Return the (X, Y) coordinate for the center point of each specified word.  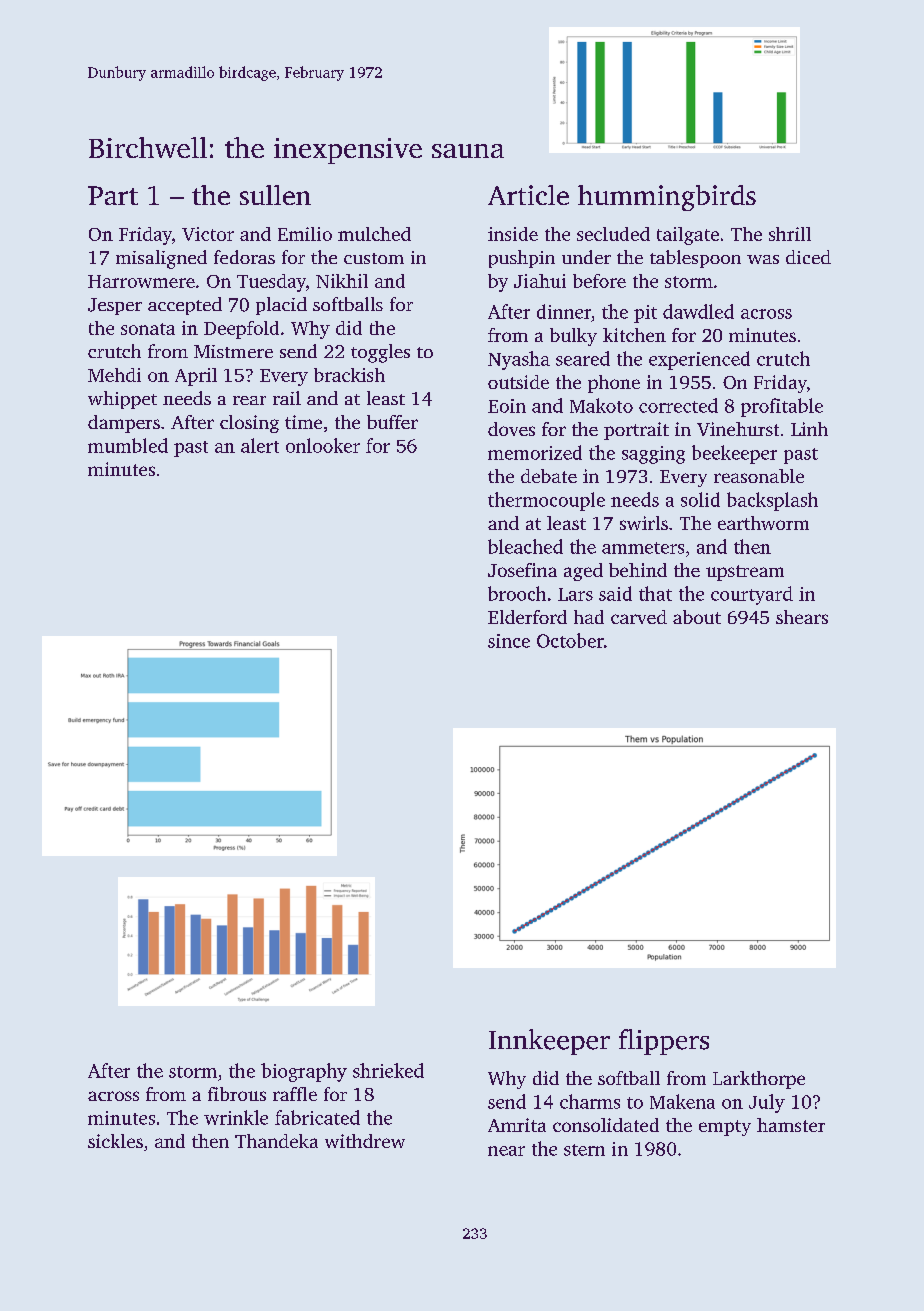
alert (260, 445)
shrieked (388, 1070)
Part (113, 195)
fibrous (237, 1094)
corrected (678, 405)
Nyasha (519, 360)
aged (583, 572)
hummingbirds (667, 198)
